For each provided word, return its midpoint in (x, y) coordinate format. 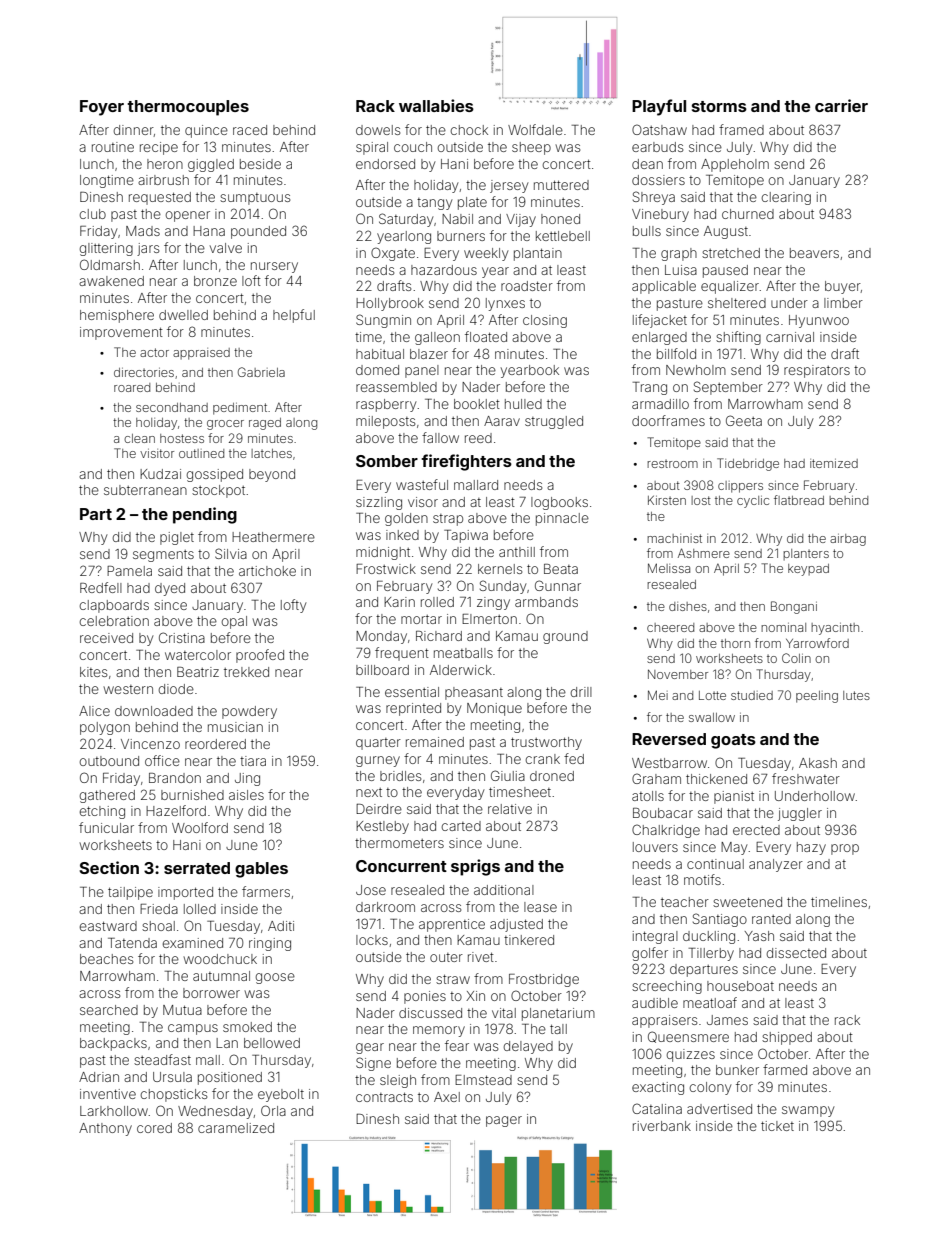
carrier (841, 105)
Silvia (231, 553)
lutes (856, 695)
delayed (528, 1047)
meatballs (463, 653)
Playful (659, 107)
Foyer (102, 108)
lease (540, 907)
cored (154, 1128)
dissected (796, 953)
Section (109, 867)
